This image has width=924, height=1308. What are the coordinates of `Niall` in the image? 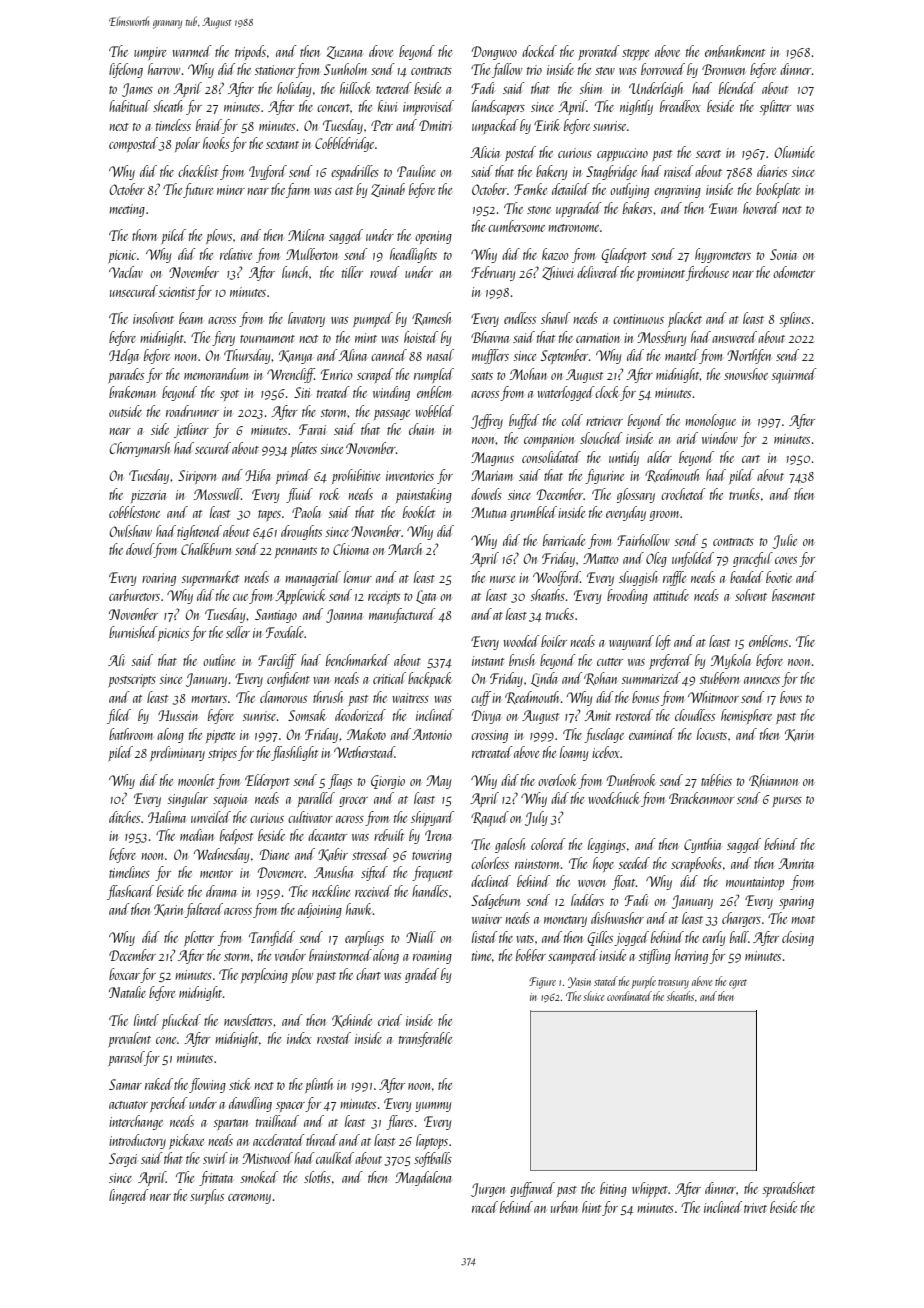 It's located at (421, 937).
